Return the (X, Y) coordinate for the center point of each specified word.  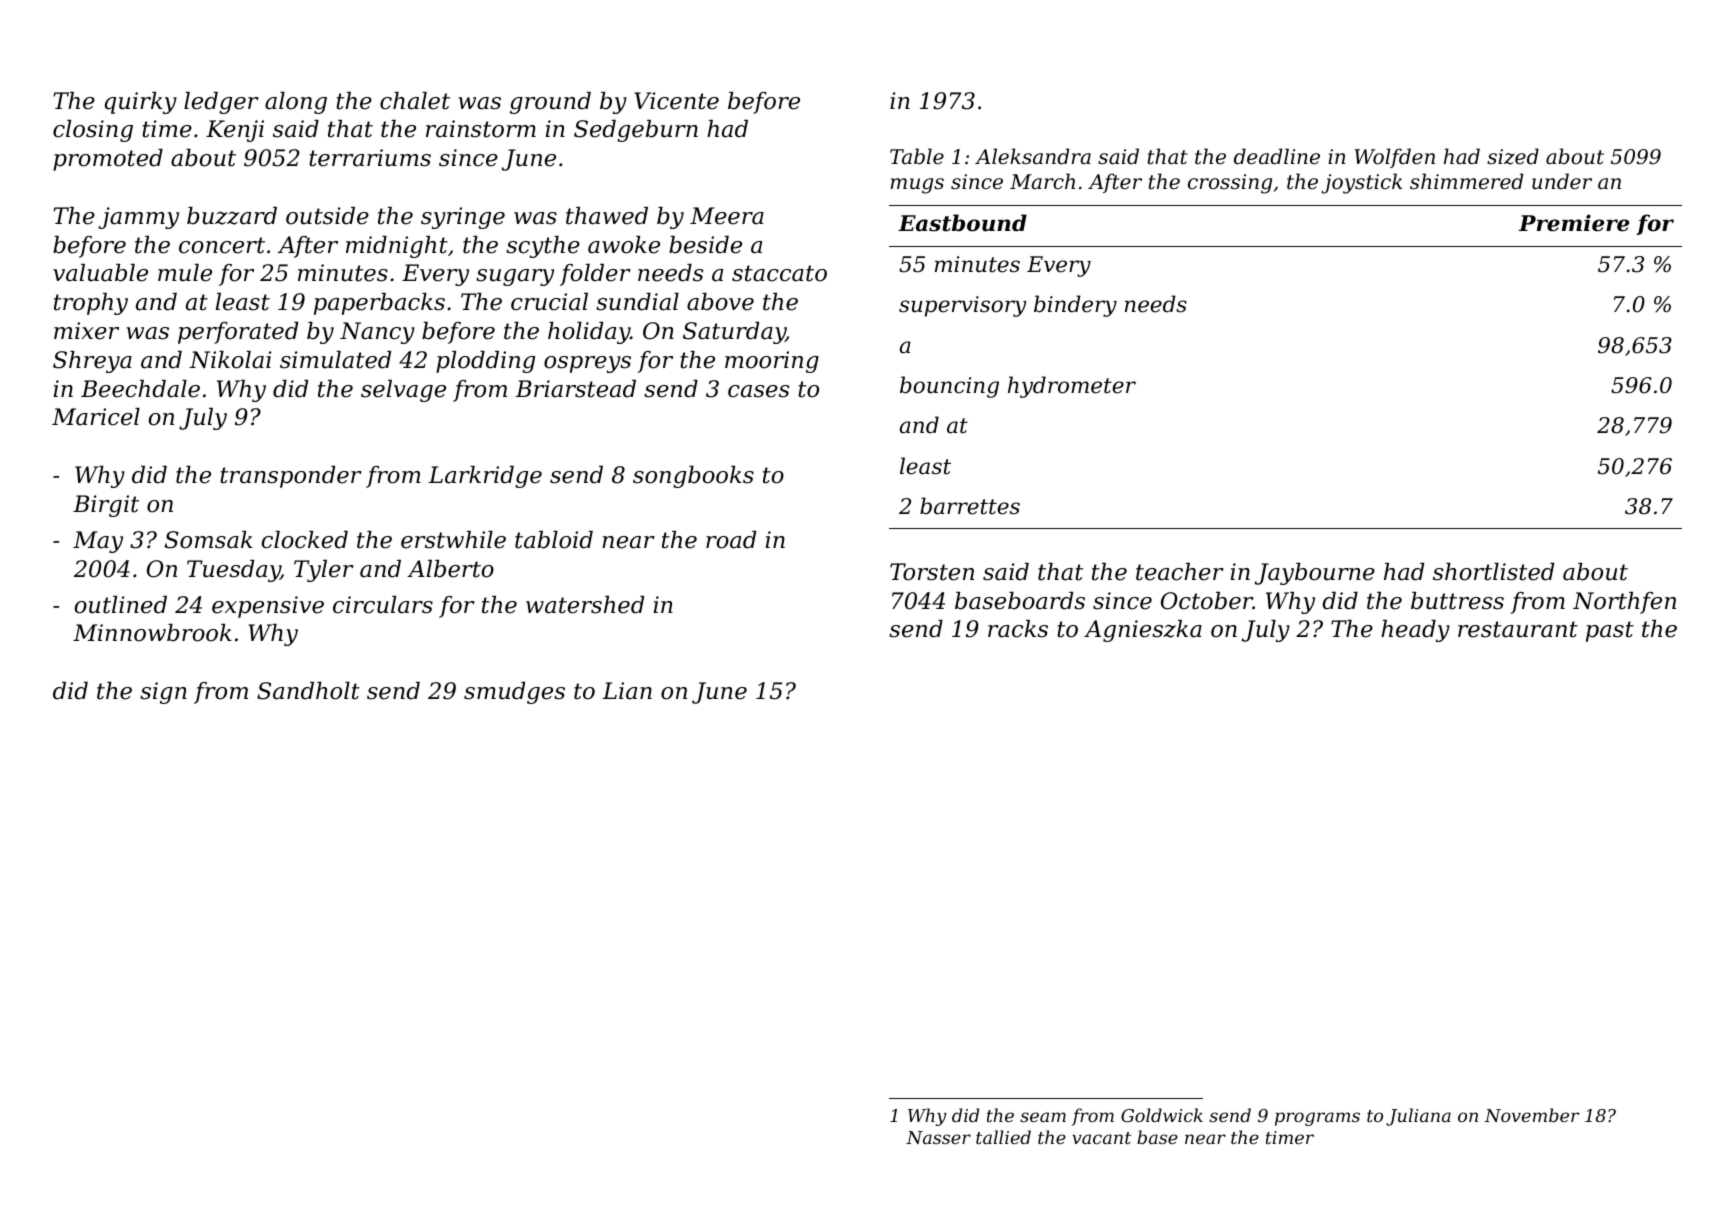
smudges (514, 693)
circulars (383, 605)
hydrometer (1072, 387)
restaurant (1518, 629)
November (1532, 1115)
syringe (463, 218)
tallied (1003, 1137)
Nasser (938, 1137)
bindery (1075, 306)
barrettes (970, 506)
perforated (238, 333)
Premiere (1574, 223)
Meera (727, 216)
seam (1043, 1117)
